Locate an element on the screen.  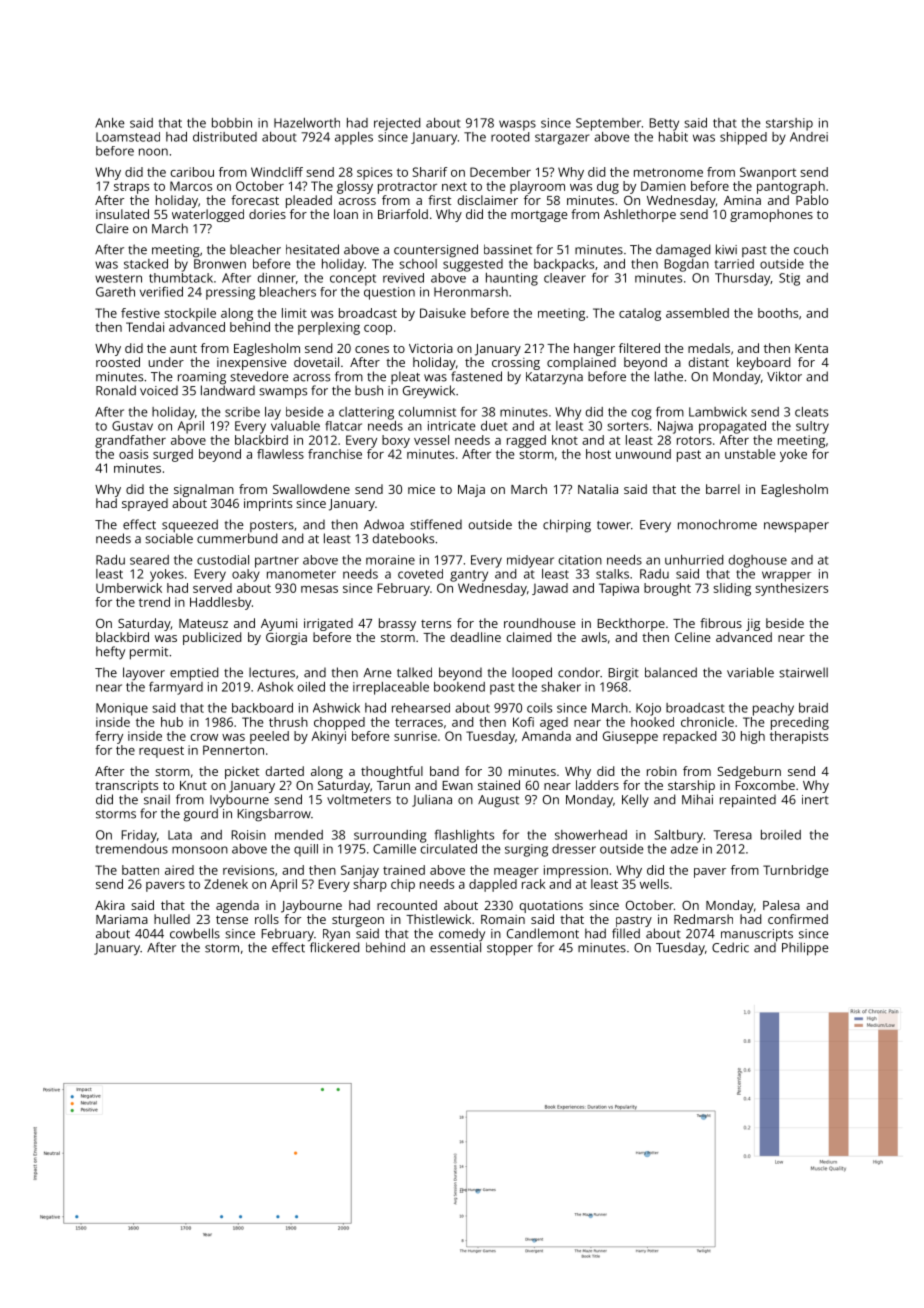
Ronald is located at coordinates (116, 390).
